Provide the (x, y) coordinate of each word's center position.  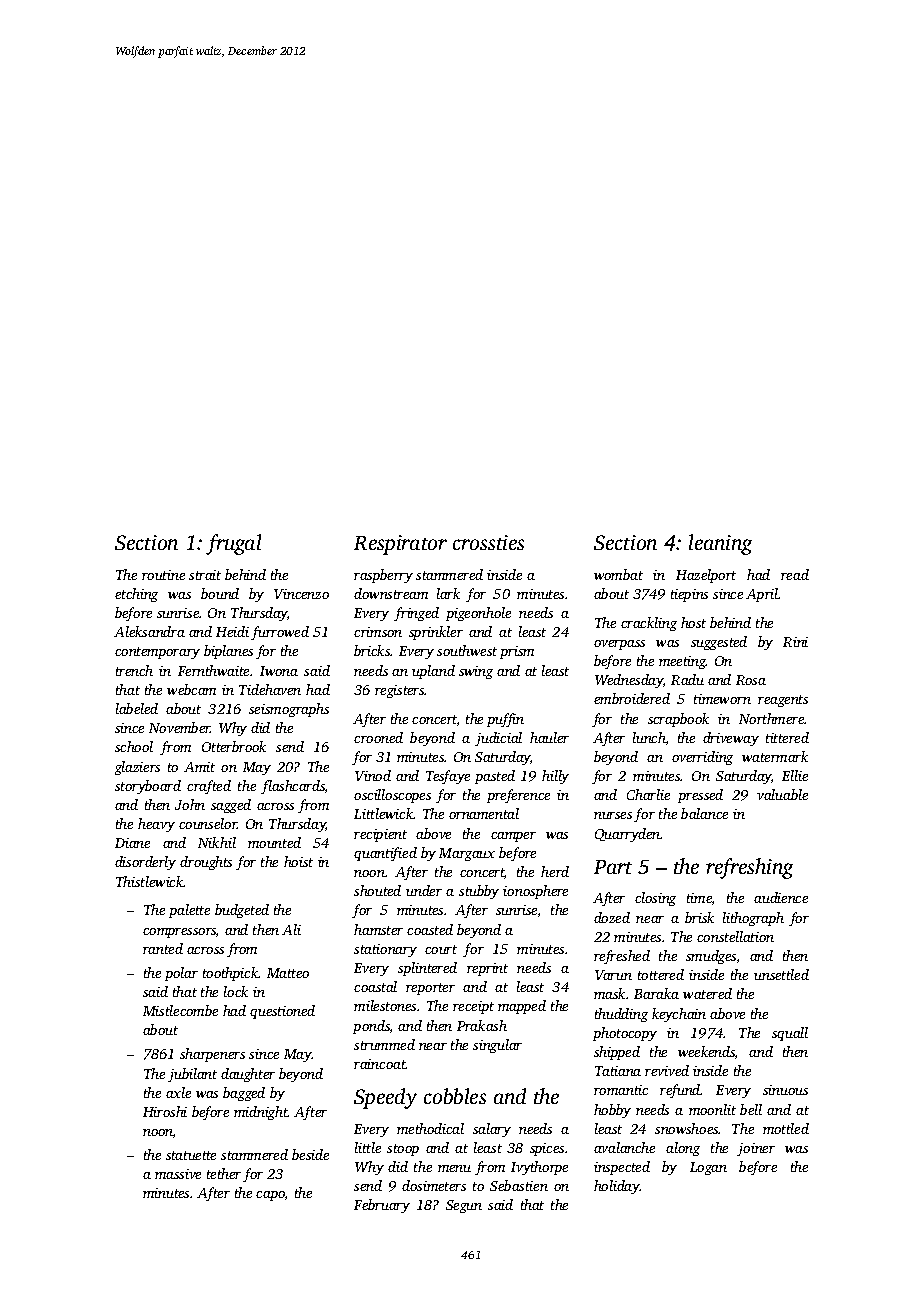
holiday (617, 1187)
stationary (385, 950)
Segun (464, 1206)
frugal (233, 544)
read (795, 574)
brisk (699, 917)
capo (270, 1196)
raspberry (383, 576)
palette (189, 911)
